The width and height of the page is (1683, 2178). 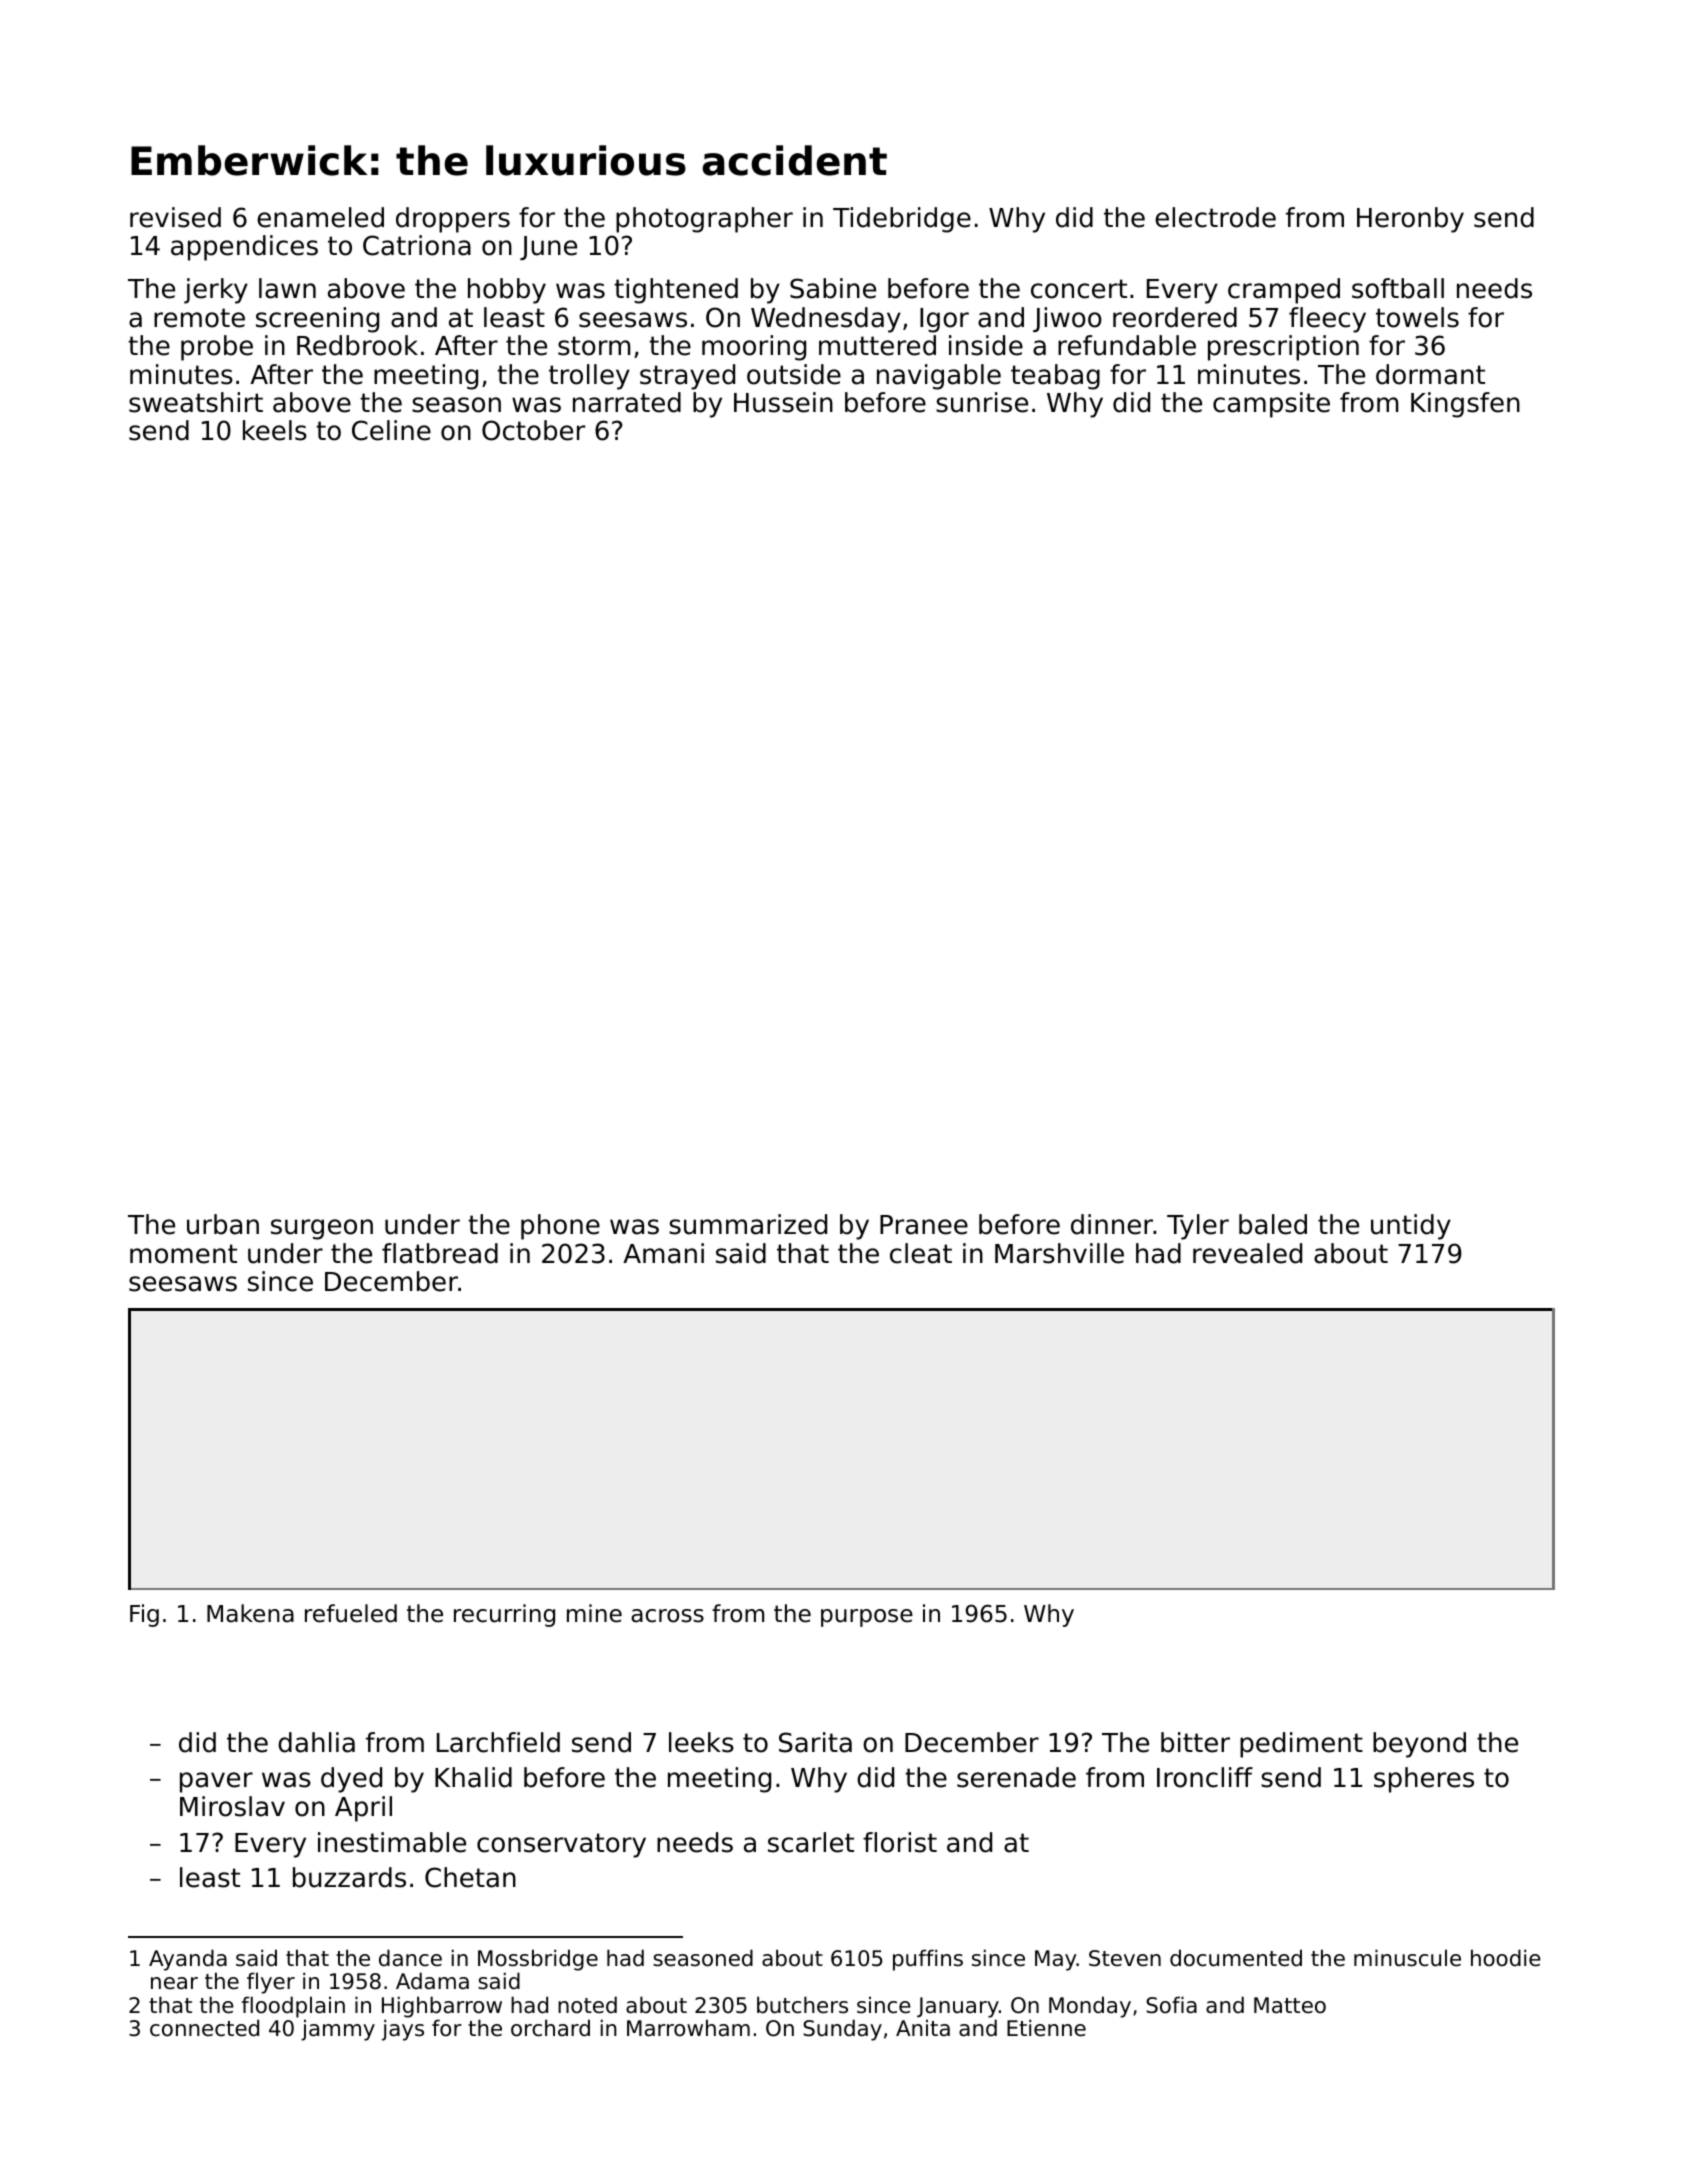 I want to click on Matteo, so click(x=1290, y=2005).
